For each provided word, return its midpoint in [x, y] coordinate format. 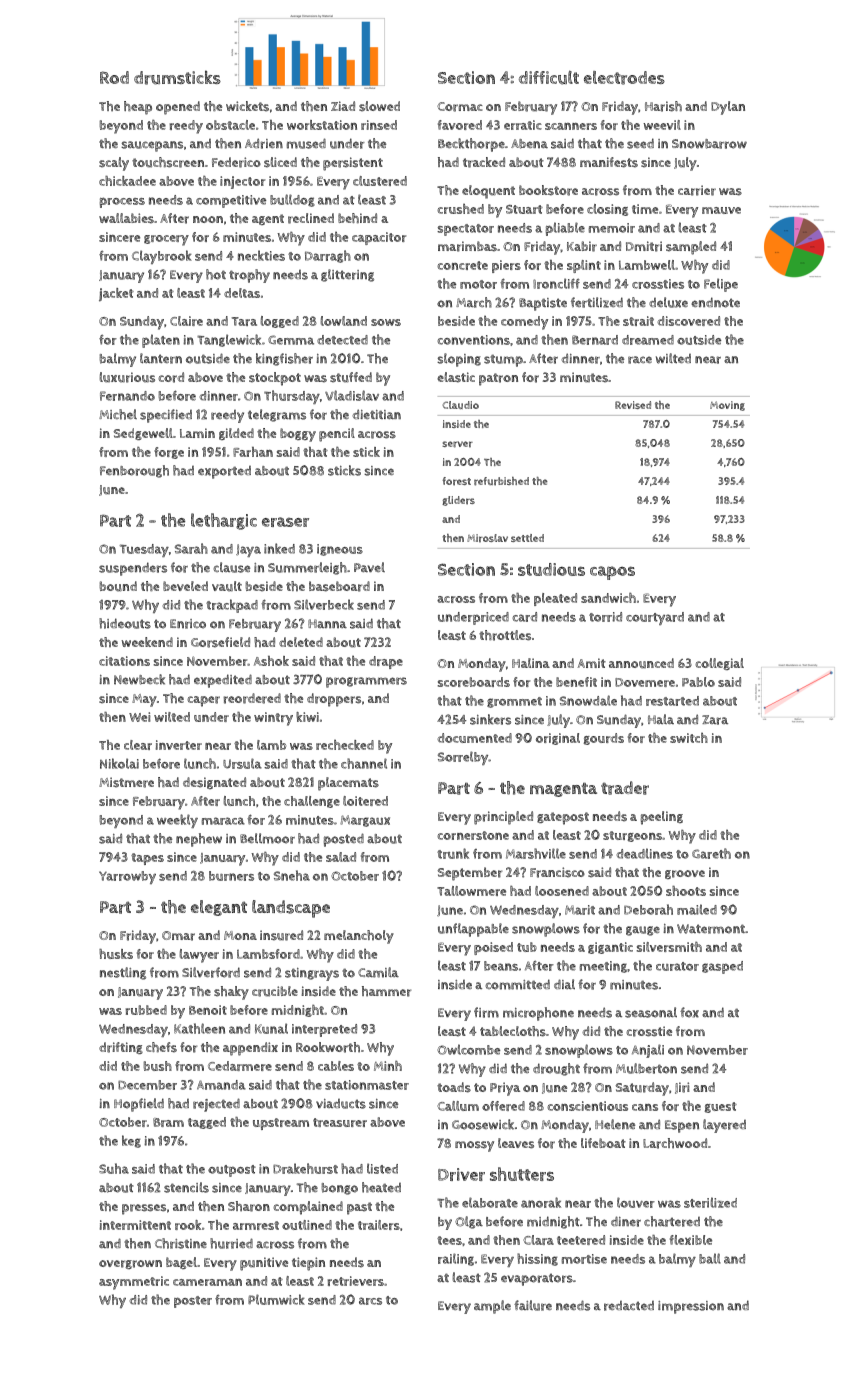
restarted [672, 701]
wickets [247, 106]
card [524, 617]
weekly [177, 821]
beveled [185, 586]
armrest [256, 1225]
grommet [514, 702]
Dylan [728, 108]
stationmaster [367, 1085]
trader [625, 788]
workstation [322, 125]
